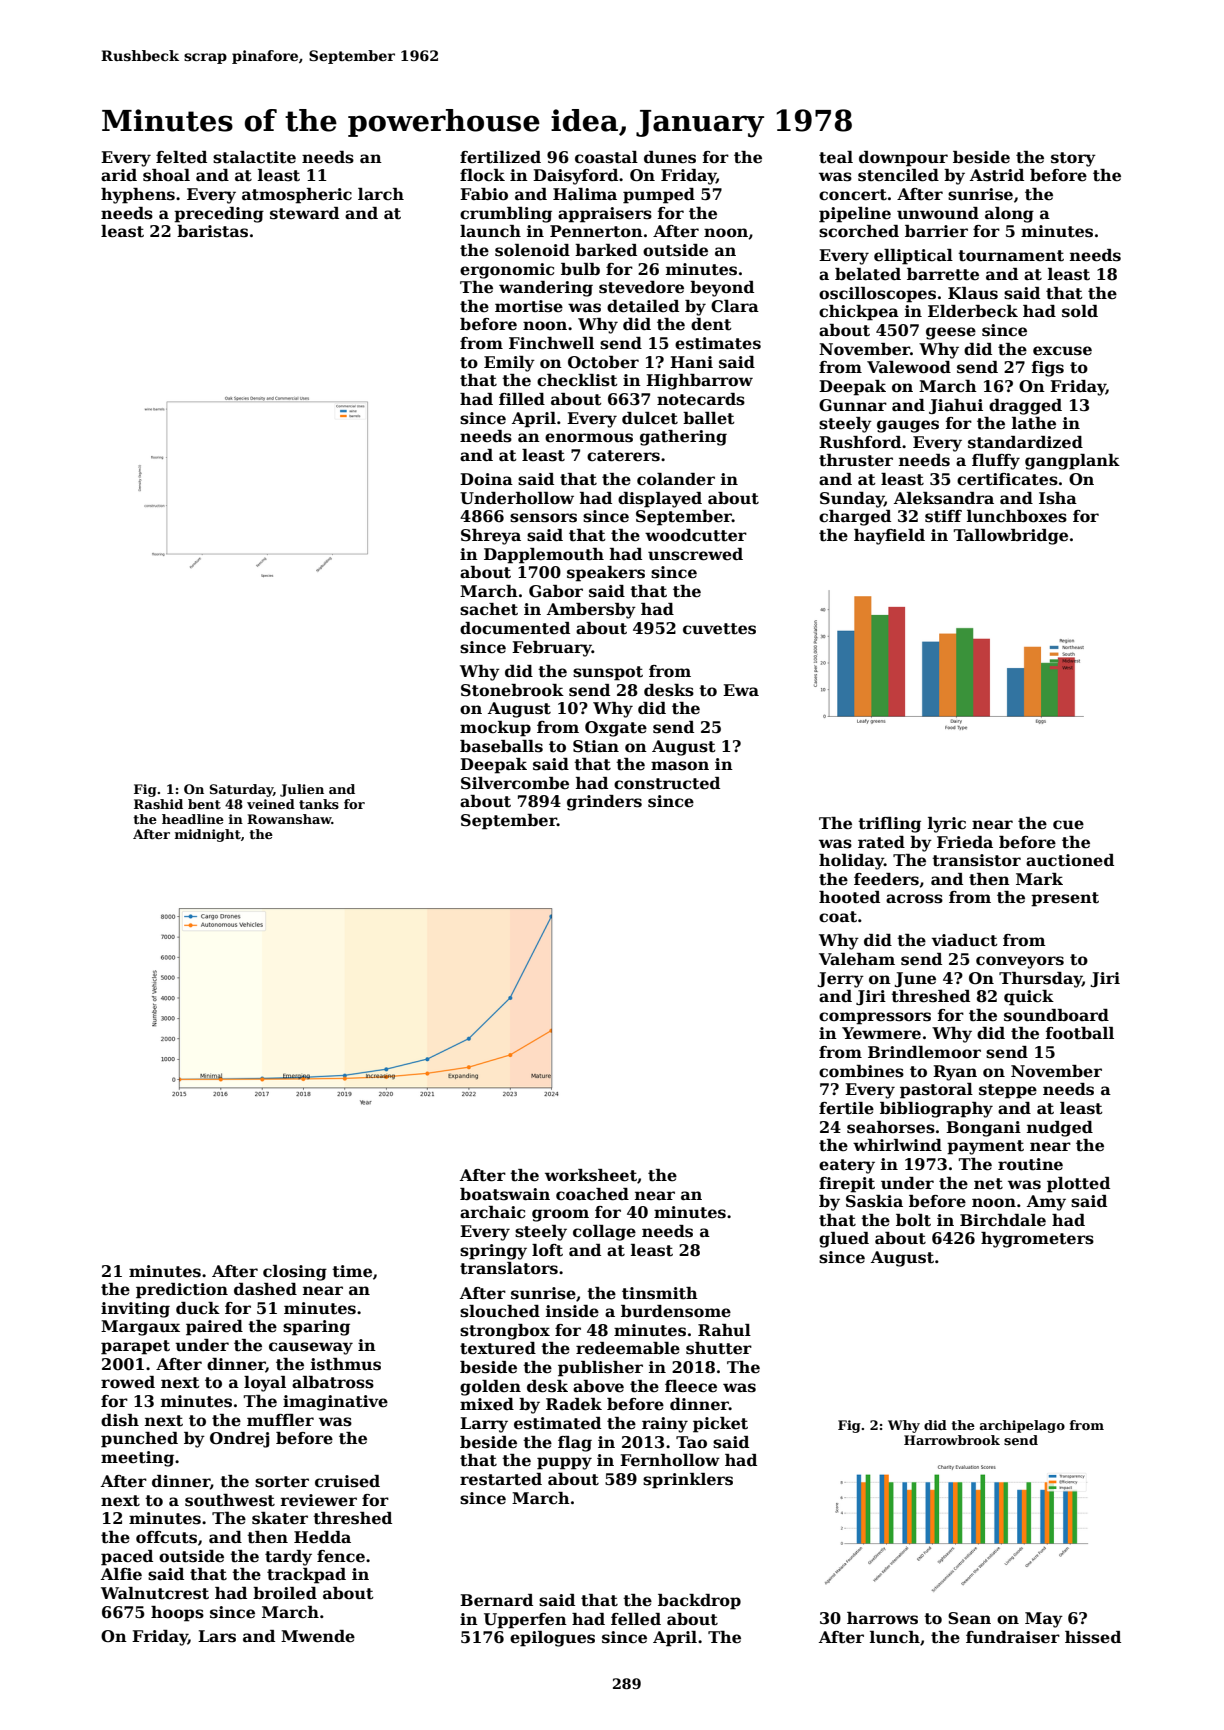 The height and width of the screenshot is (1730, 1224). Describe the element at coordinates (158, 804) in the screenshot. I see `Rashid` at that location.
